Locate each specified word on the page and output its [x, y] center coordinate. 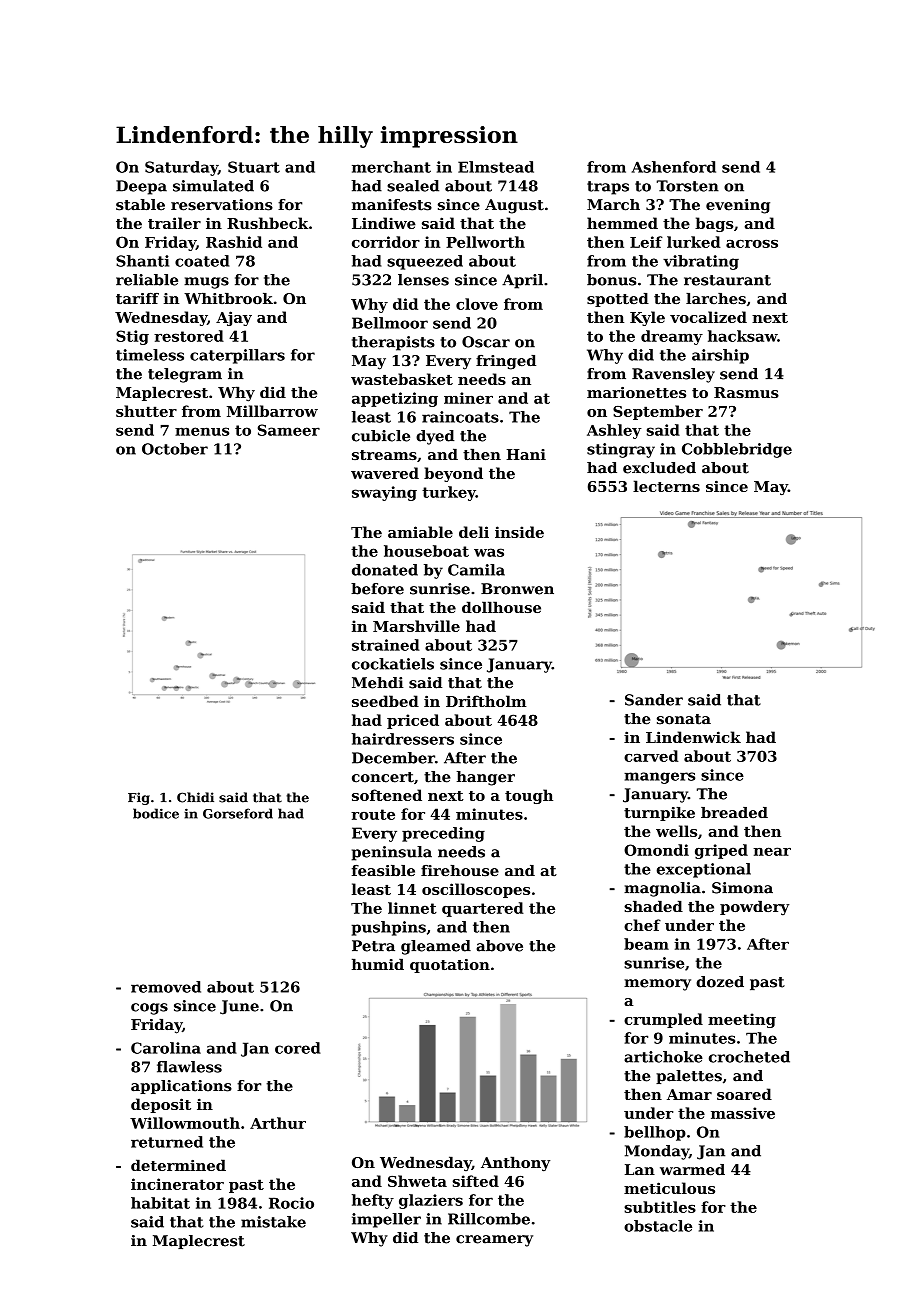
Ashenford [674, 167]
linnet [412, 908]
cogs [149, 1009]
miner [468, 398]
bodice [156, 813]
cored [298, 1048]
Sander [654, 700]
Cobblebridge [737, 450]
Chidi [195, 797]
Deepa [141, 187]
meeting [742, 1020]
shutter [146, 411]
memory [657, 985]
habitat [160, 1203]
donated [385, 570]
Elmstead [496, 167]
